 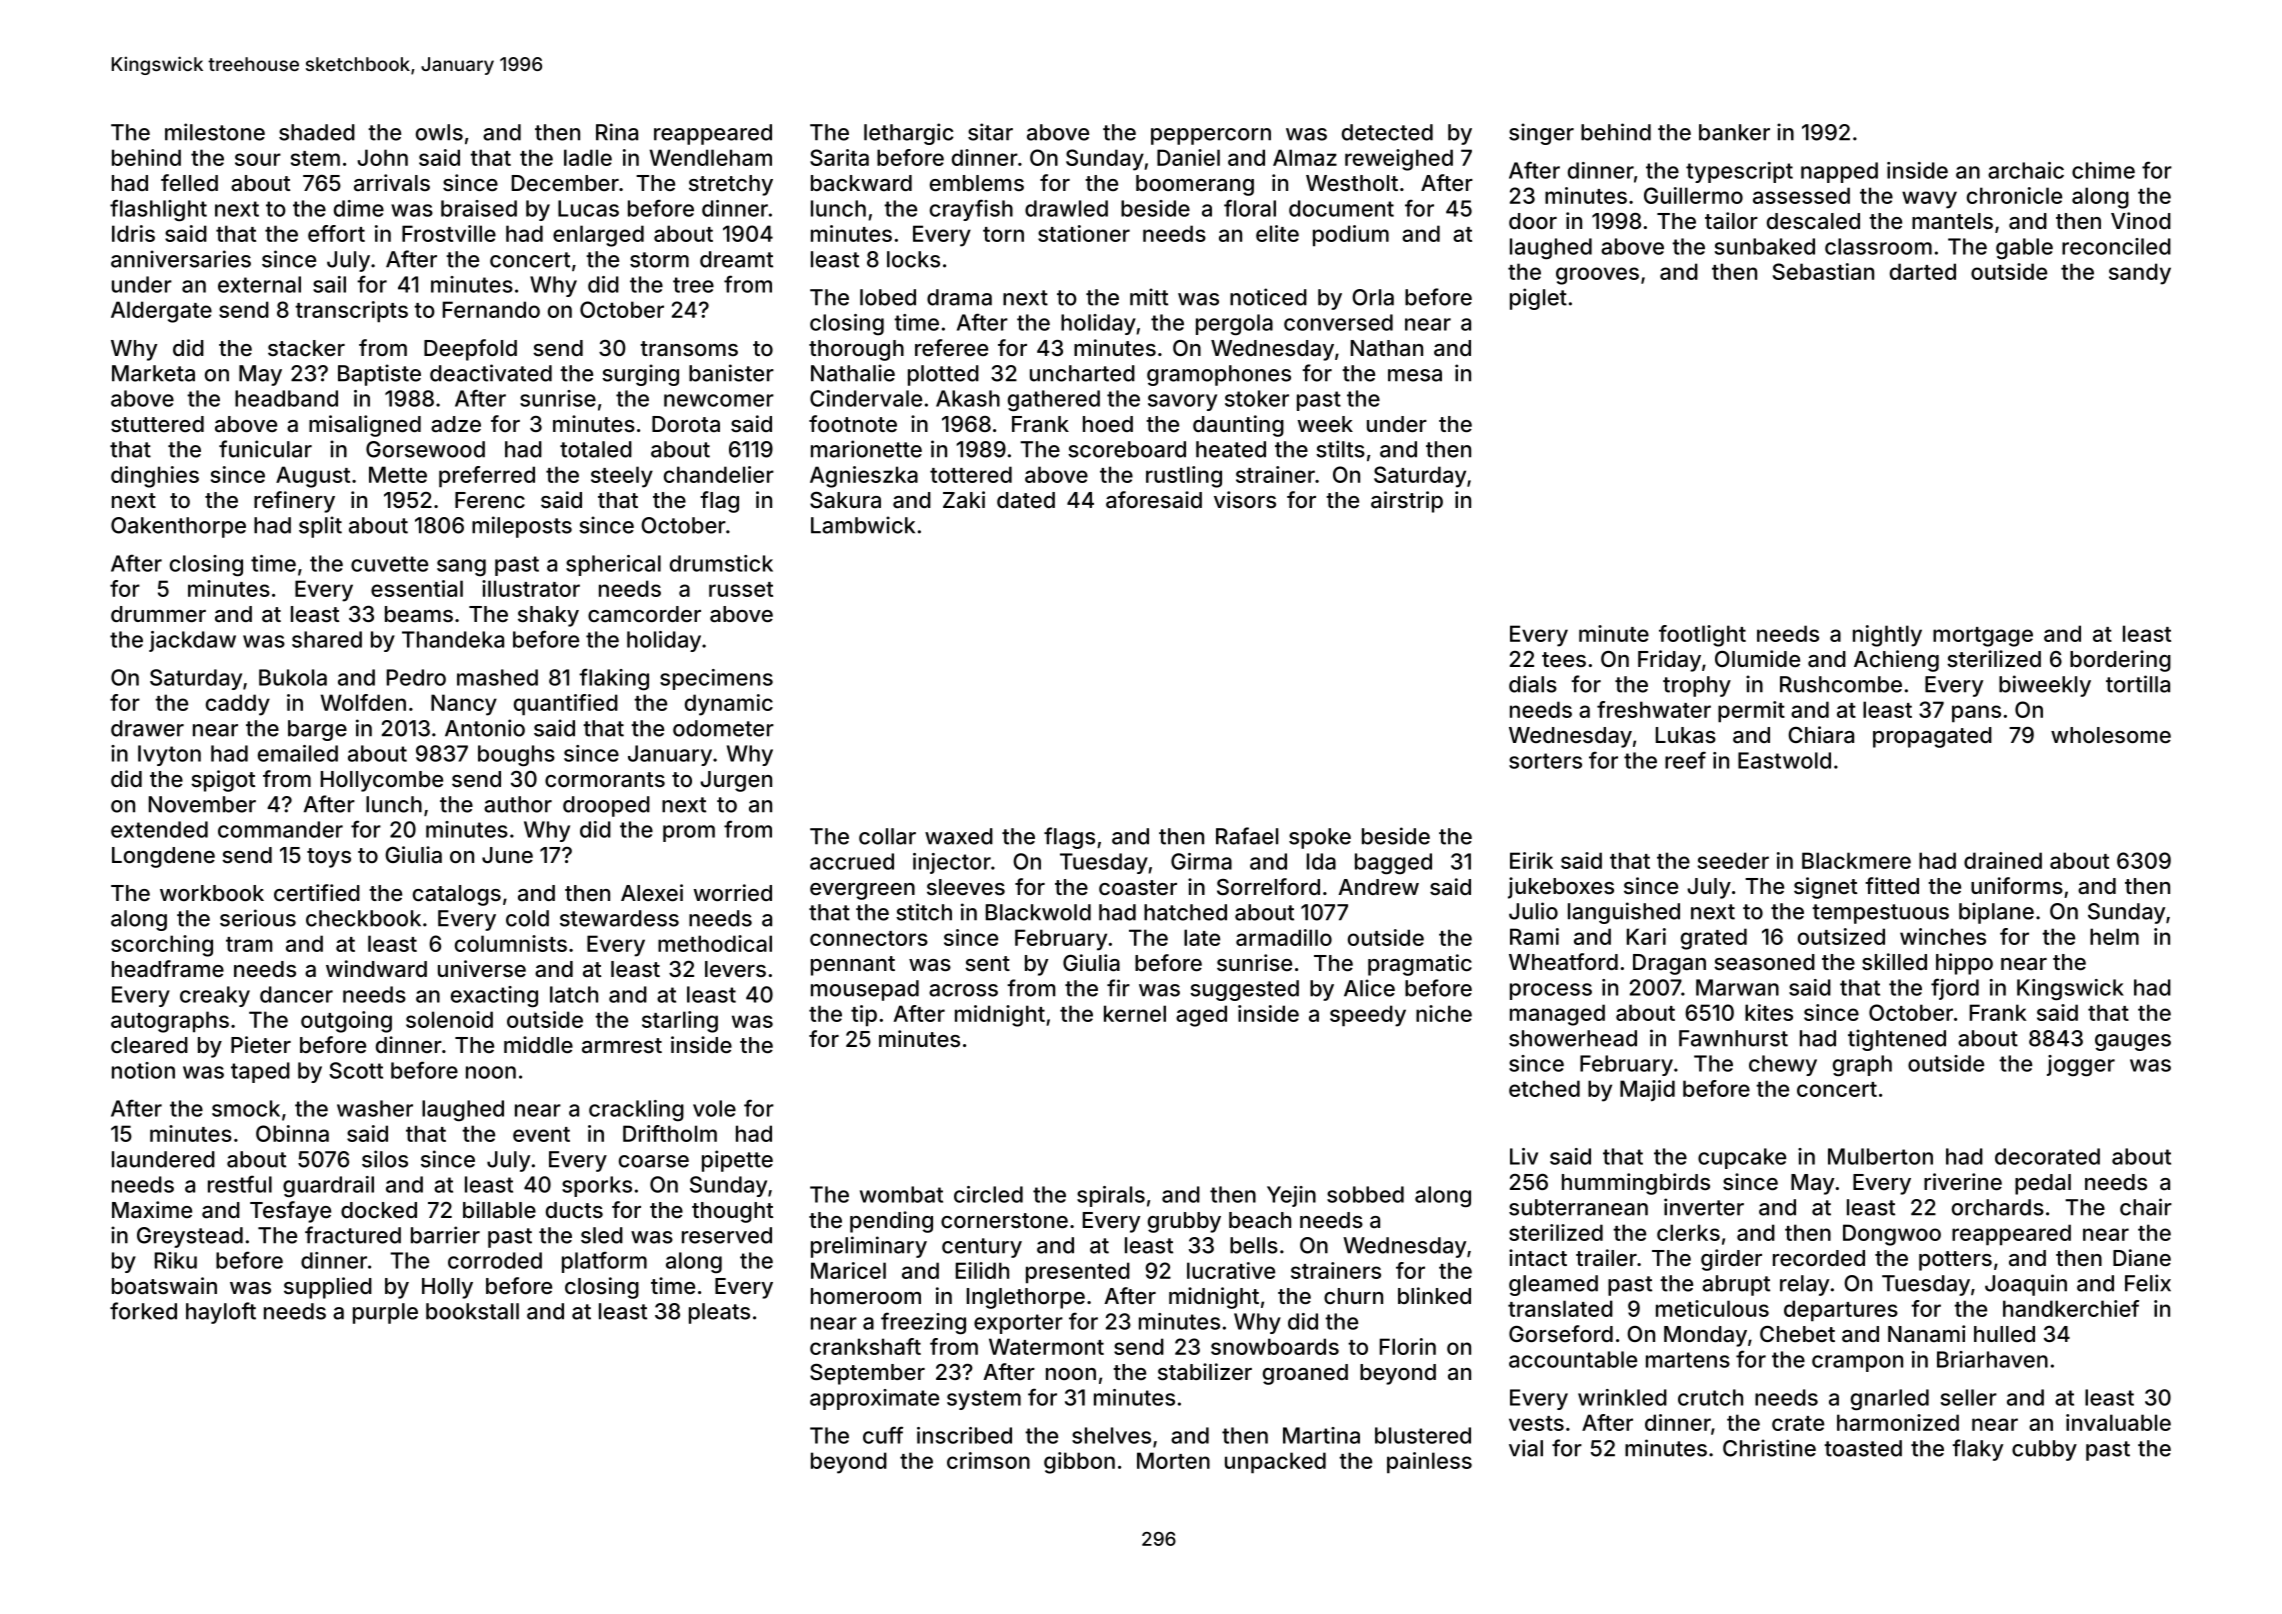 I want to click on cleared, so click(x=149, y=1045).
